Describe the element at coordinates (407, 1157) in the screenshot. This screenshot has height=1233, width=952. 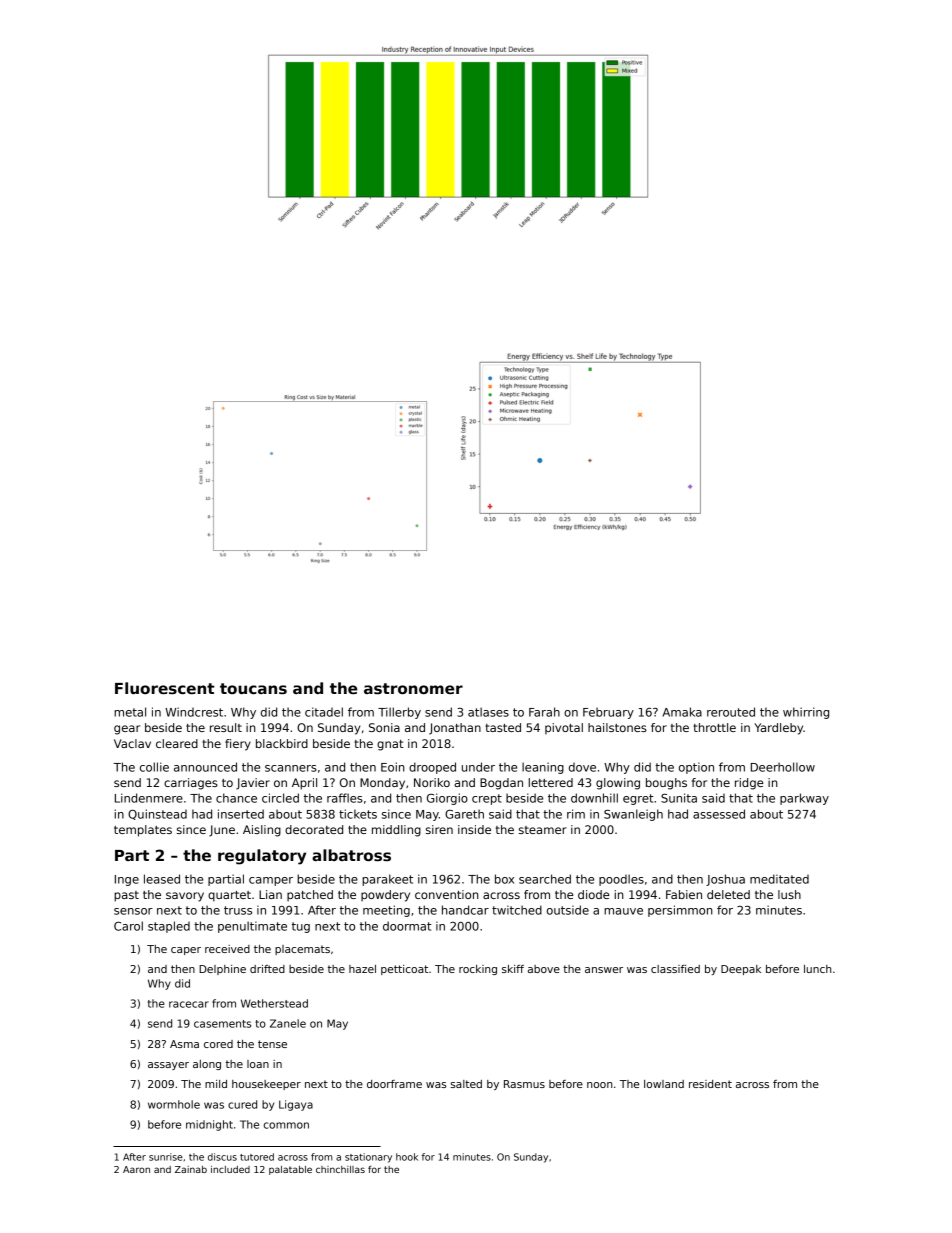
I see `hook` at that location.
